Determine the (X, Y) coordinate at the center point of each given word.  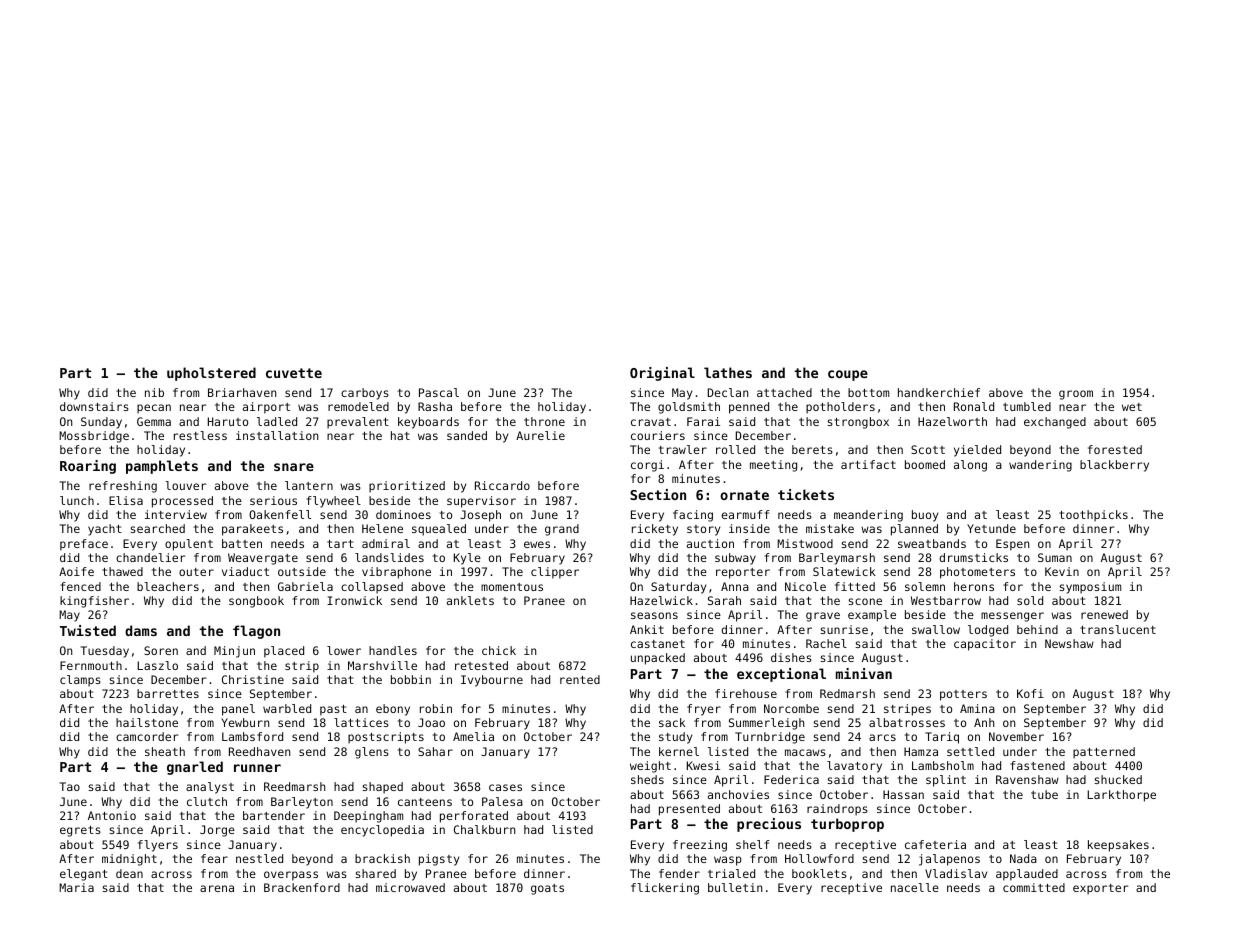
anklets (470, 600)
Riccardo (502, 485)
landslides (389, 557)
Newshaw (1069, 643)
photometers (977, 573)
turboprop (847, 825)
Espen (1012, 545)
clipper (555, 573)
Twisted (88, 630)
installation (277, 435)
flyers (158, 846)
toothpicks (1093, 516)
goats (547, 889)
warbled (287, 708)
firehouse (746, 693)
